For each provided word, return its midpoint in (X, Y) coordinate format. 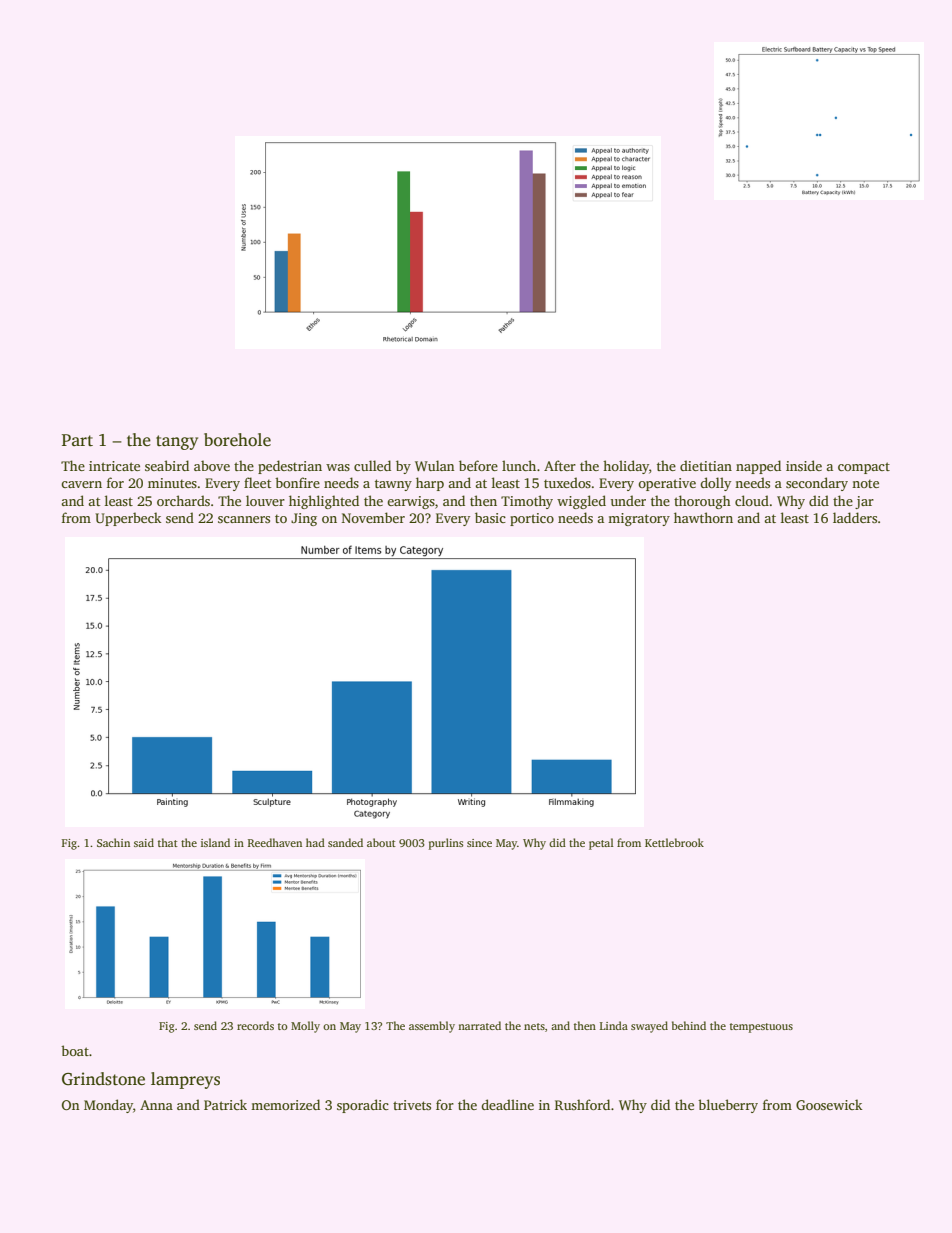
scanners (244, 519)
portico (532, 519)
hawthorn (703, 517)
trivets (412, 1105)
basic (490, 517)
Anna (156, 1105)
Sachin (113, 842)
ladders (855, 517)
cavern (81, 484)
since (479, 843)
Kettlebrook (674, 842)
